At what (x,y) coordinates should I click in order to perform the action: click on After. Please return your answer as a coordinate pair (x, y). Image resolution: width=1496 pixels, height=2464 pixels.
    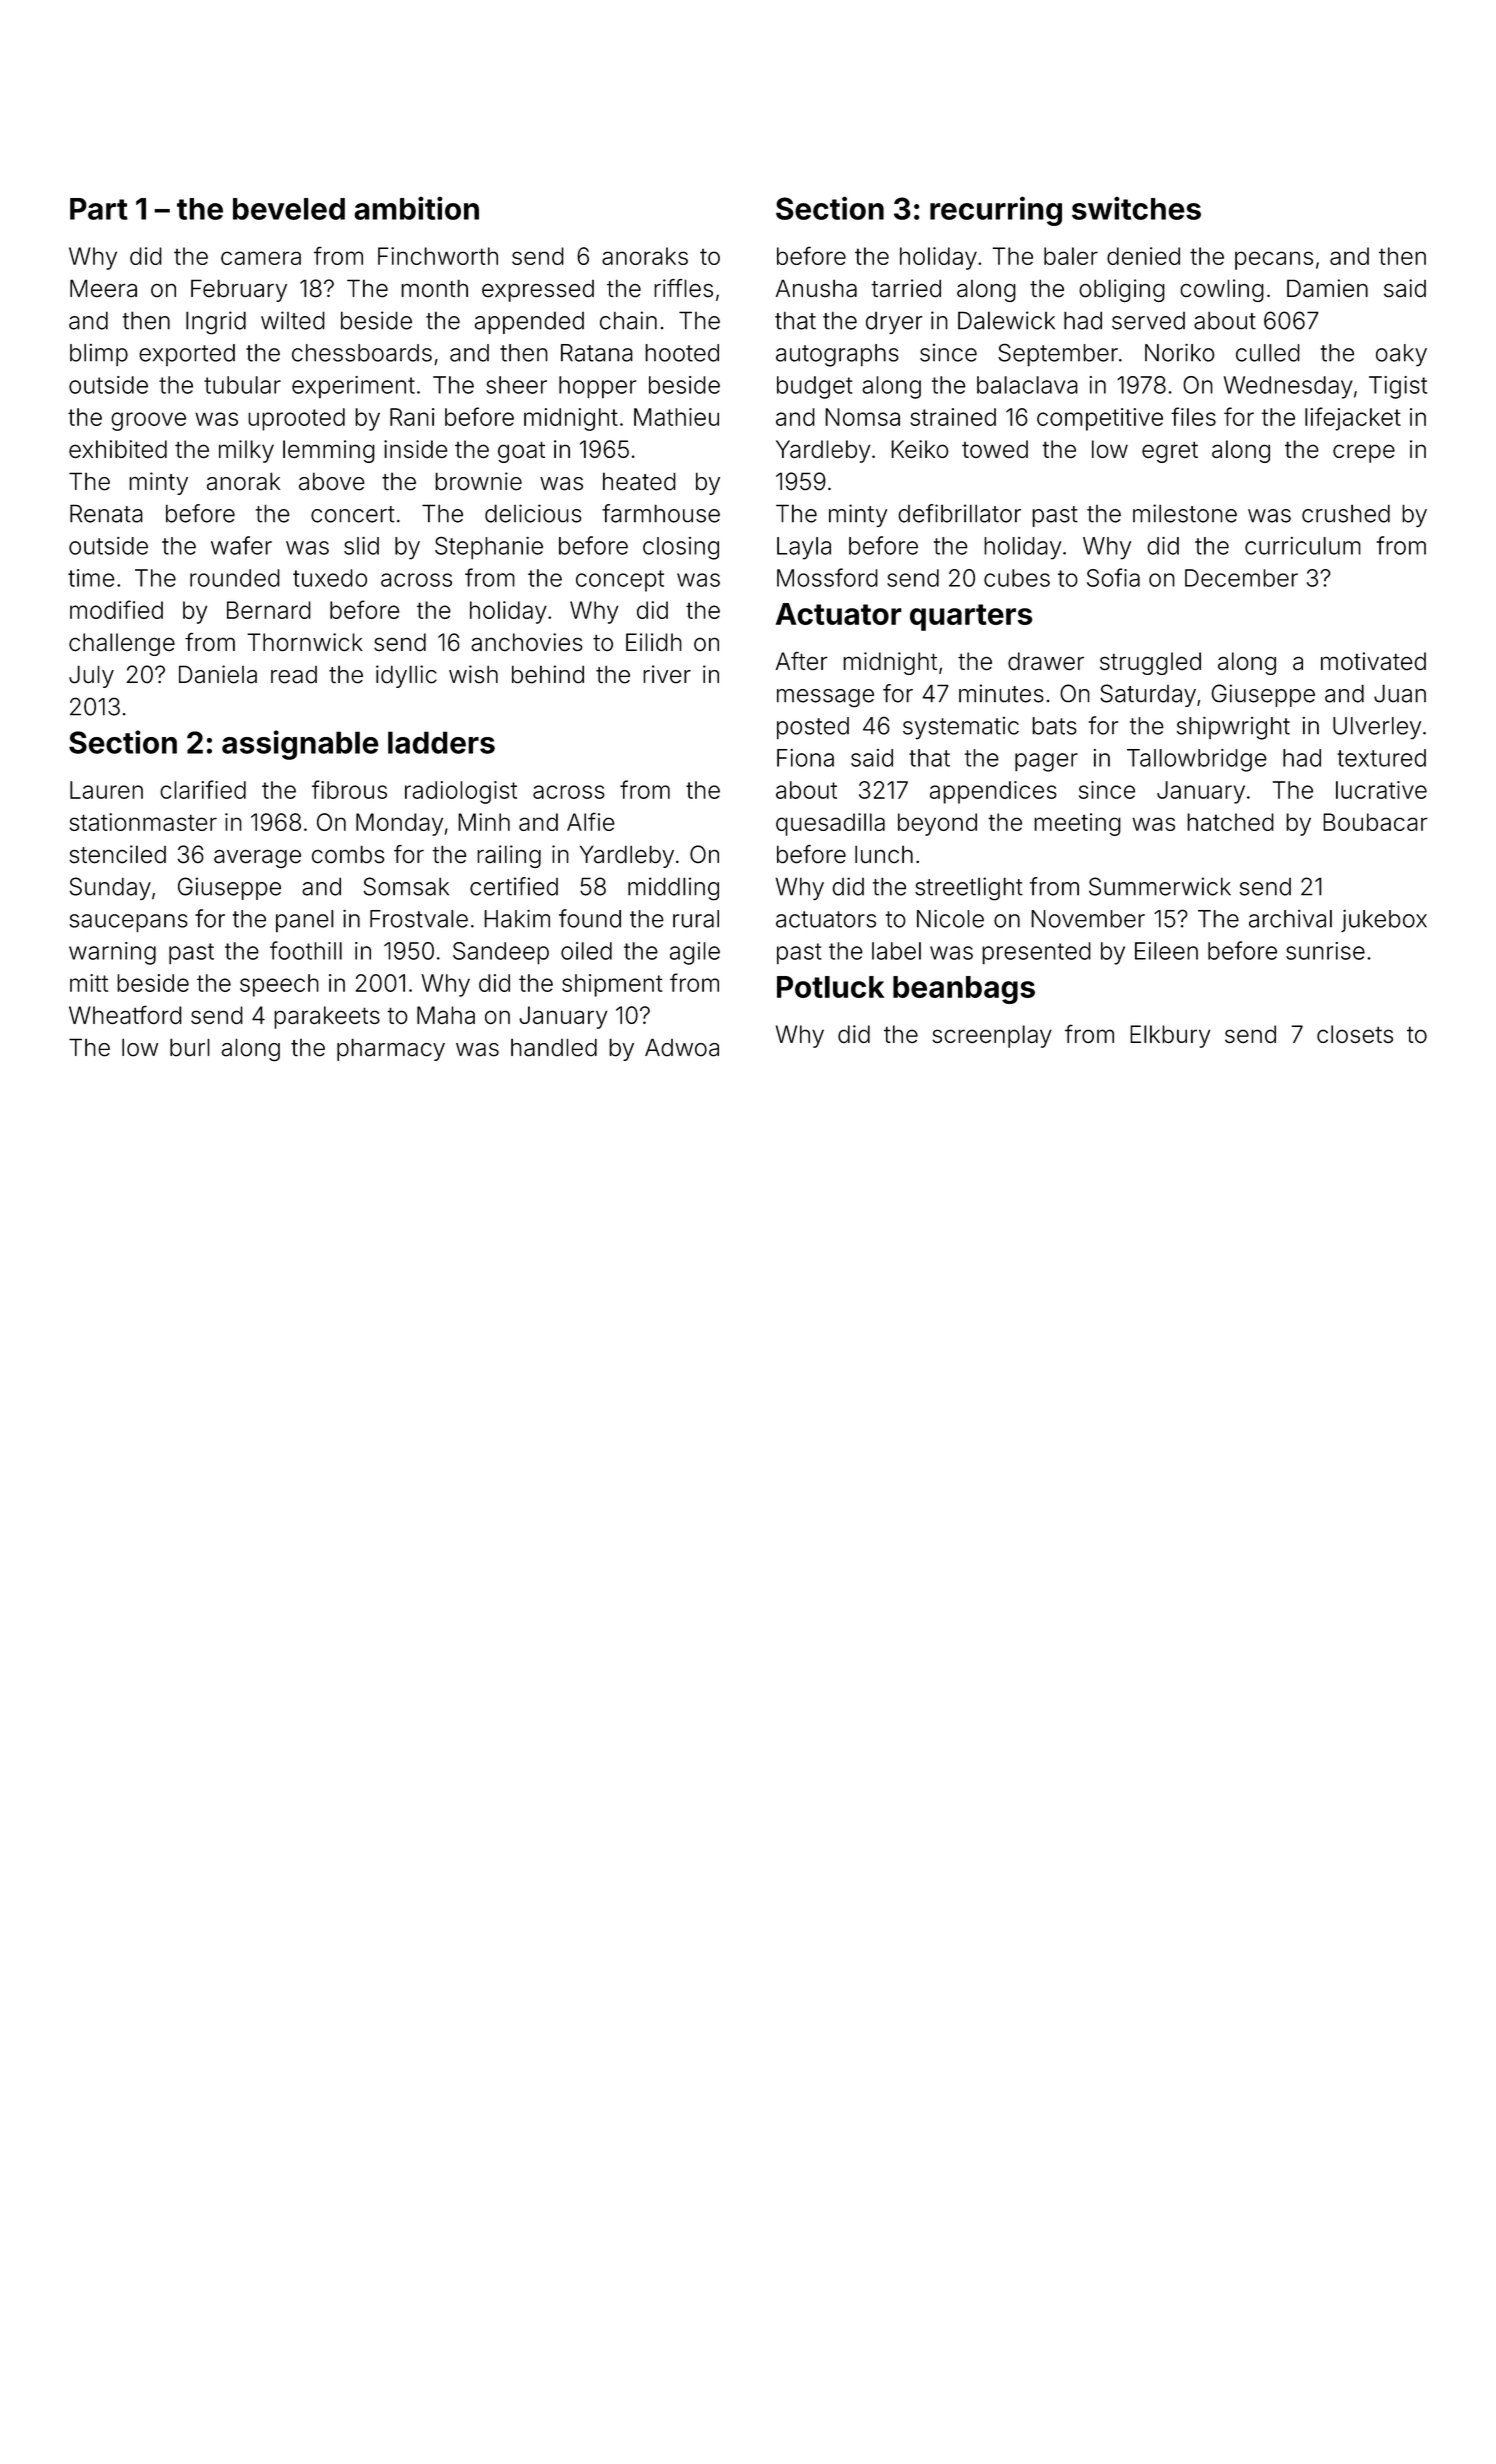
    Looking at the image, I should click on (802, 661).
